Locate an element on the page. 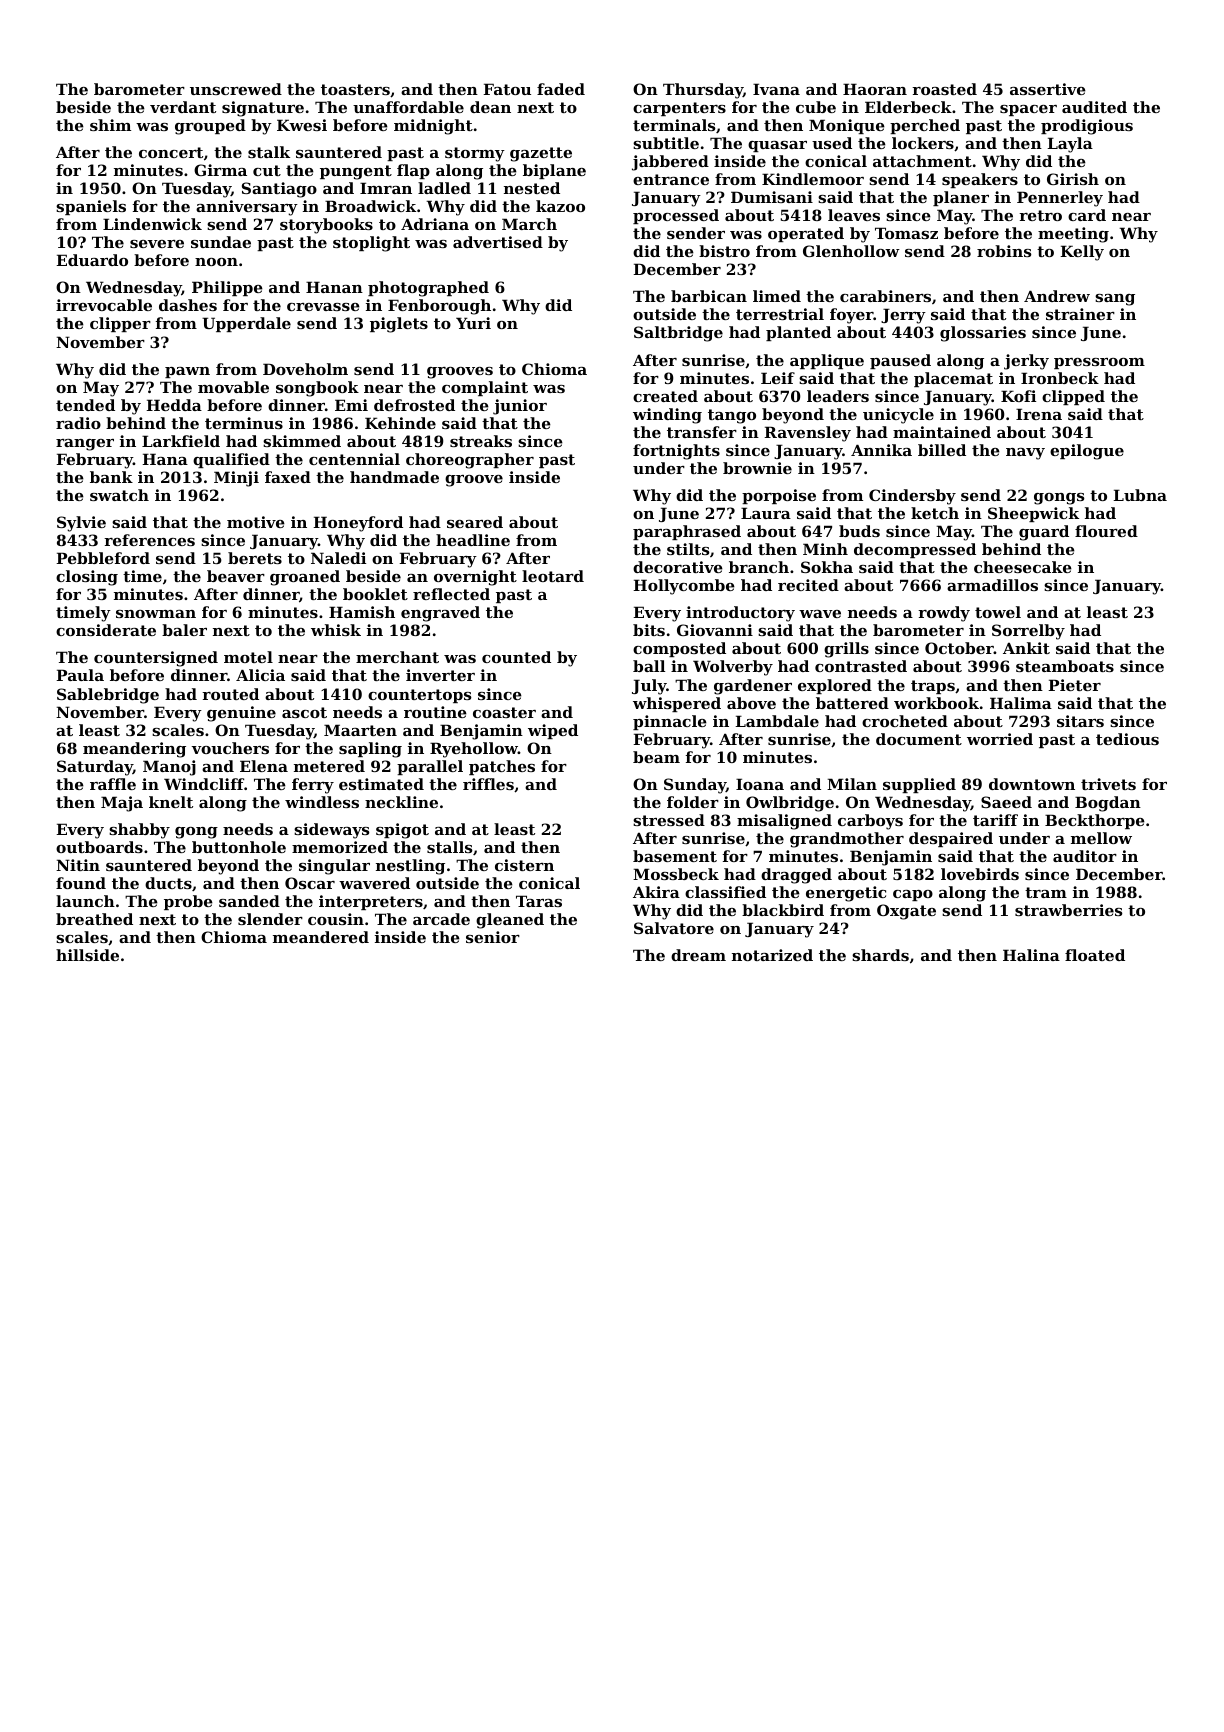 The width and height of the document is (1224, 1732). photographed is located at coordinates (428, 289).
